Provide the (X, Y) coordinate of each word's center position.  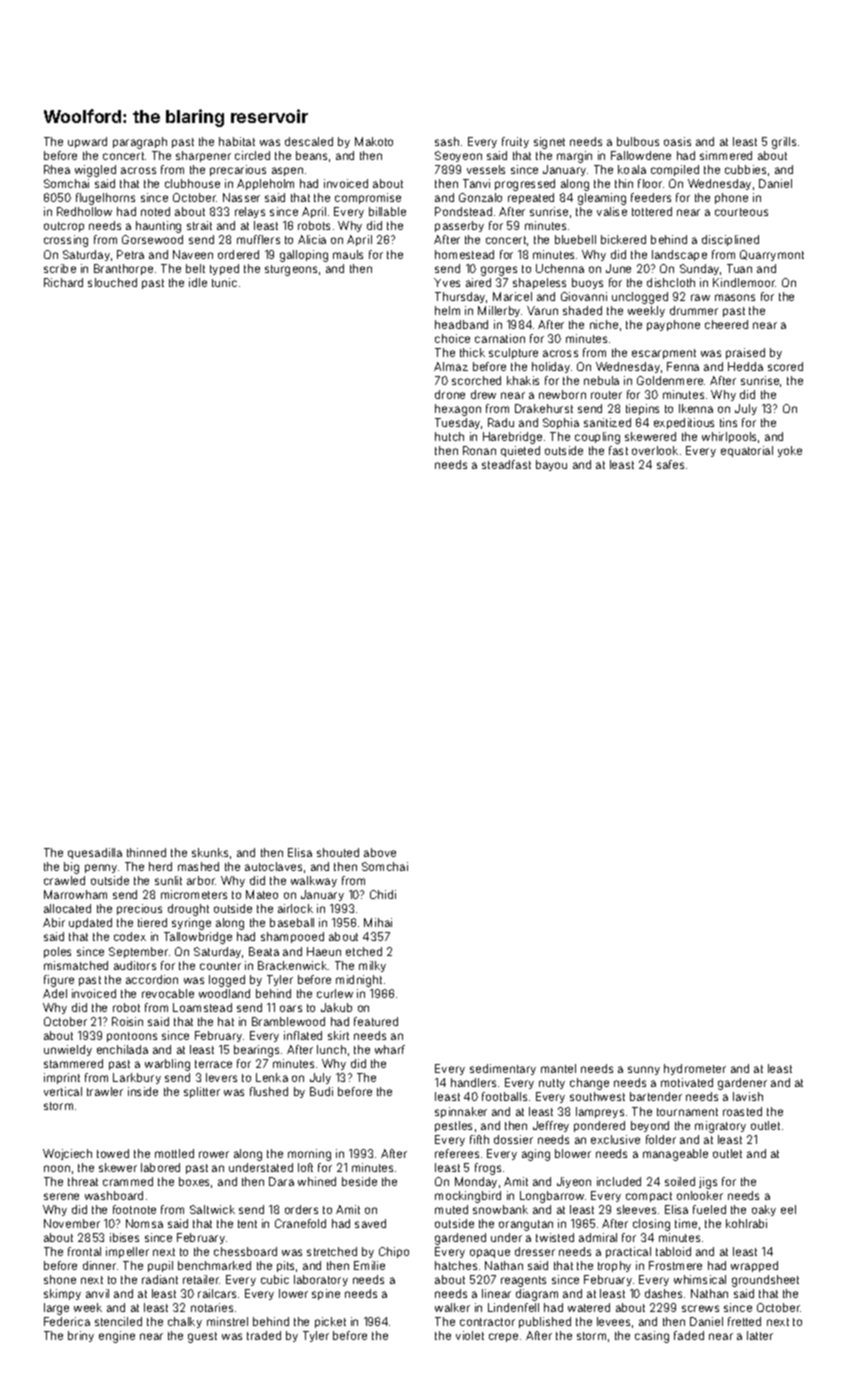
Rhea (57, 169)
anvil (97, 1293)
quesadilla (95, 853)
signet (549, 143)
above (380, 852)
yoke (790, 451)
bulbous (638, 141)
